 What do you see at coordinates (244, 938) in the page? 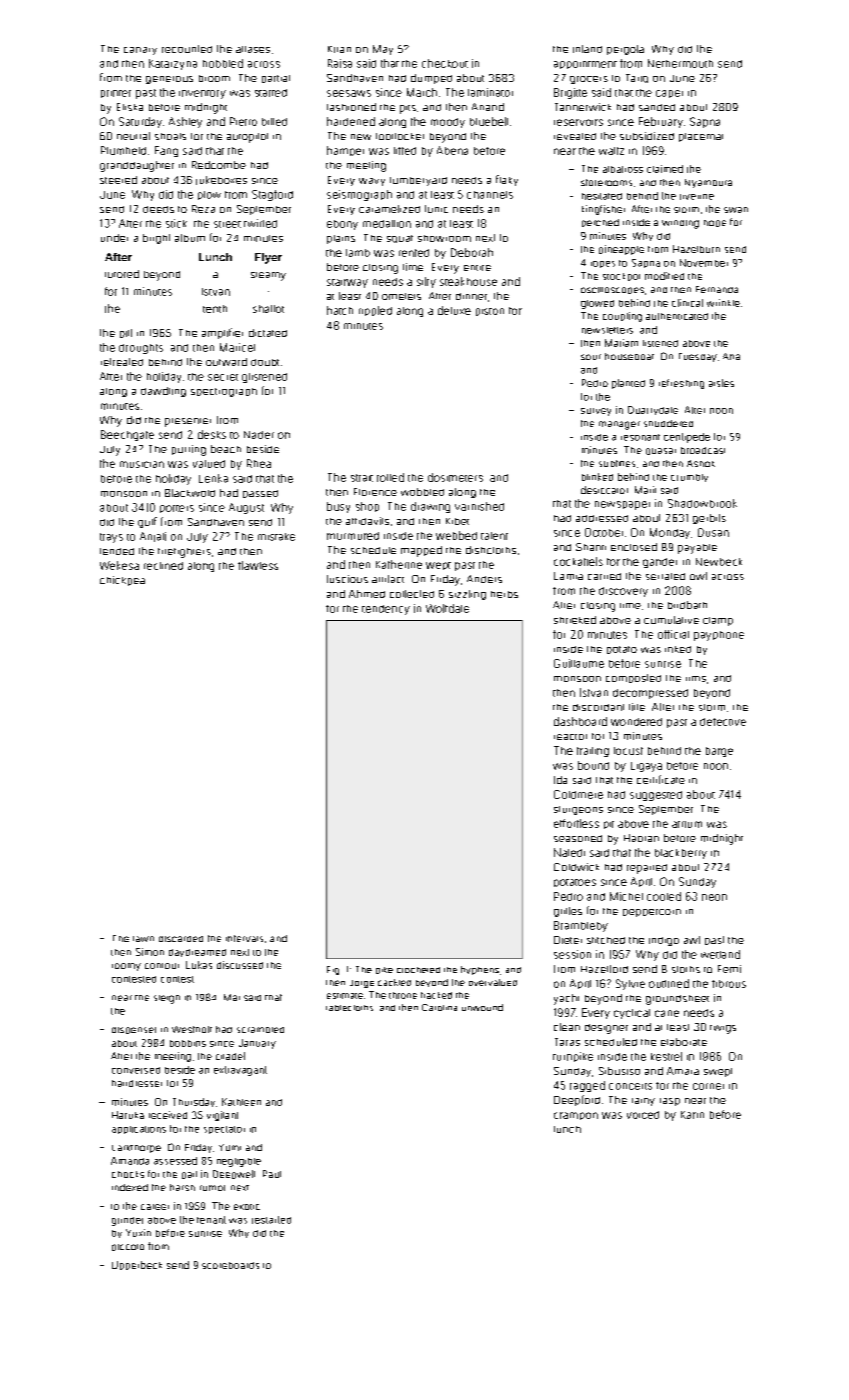
I see `intervals` at bounding box center [244, 938].
